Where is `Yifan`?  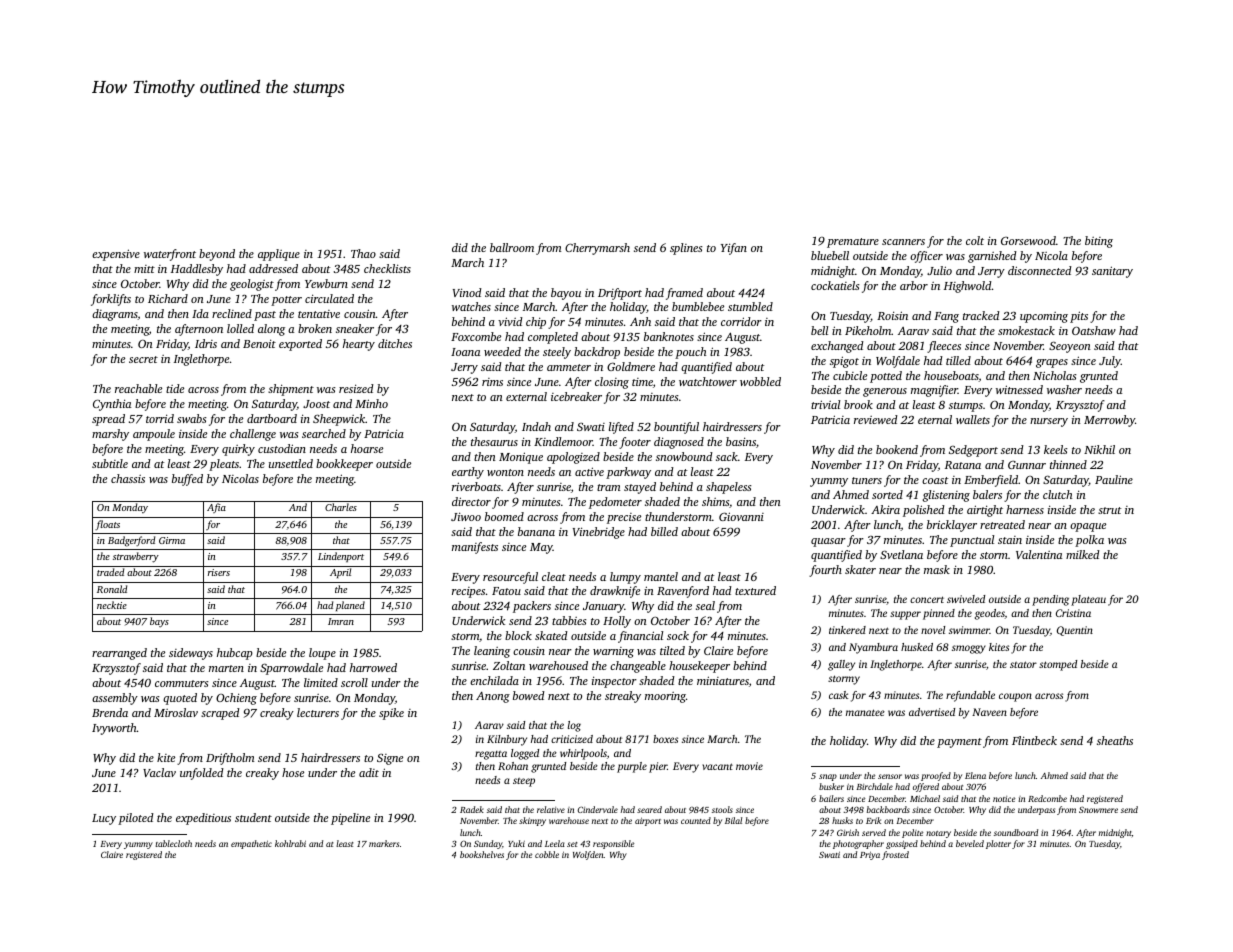 Yifan is located at coordinates (734, 249).
